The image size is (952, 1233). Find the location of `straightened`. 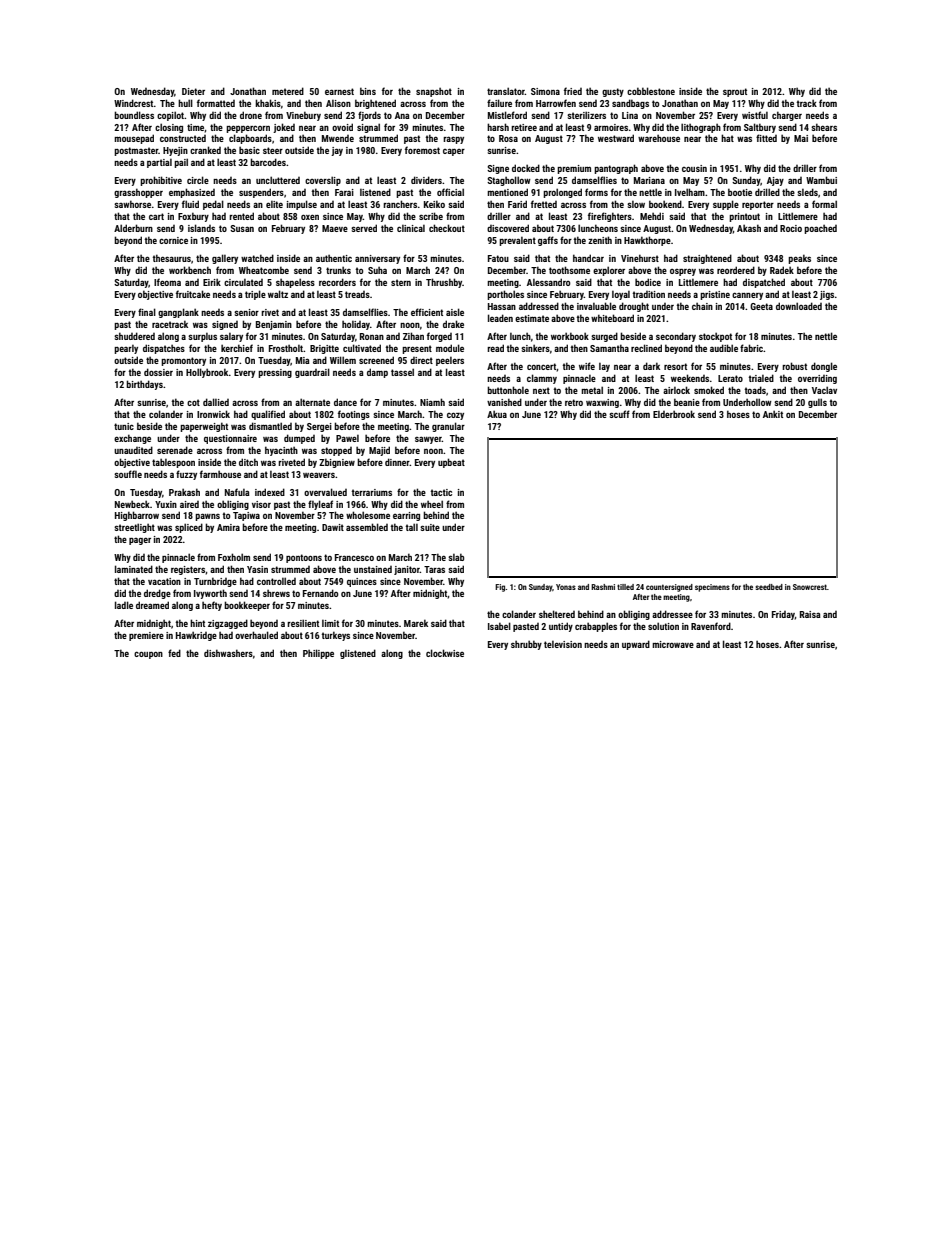

straightened is located at coordinates (707, 259).
